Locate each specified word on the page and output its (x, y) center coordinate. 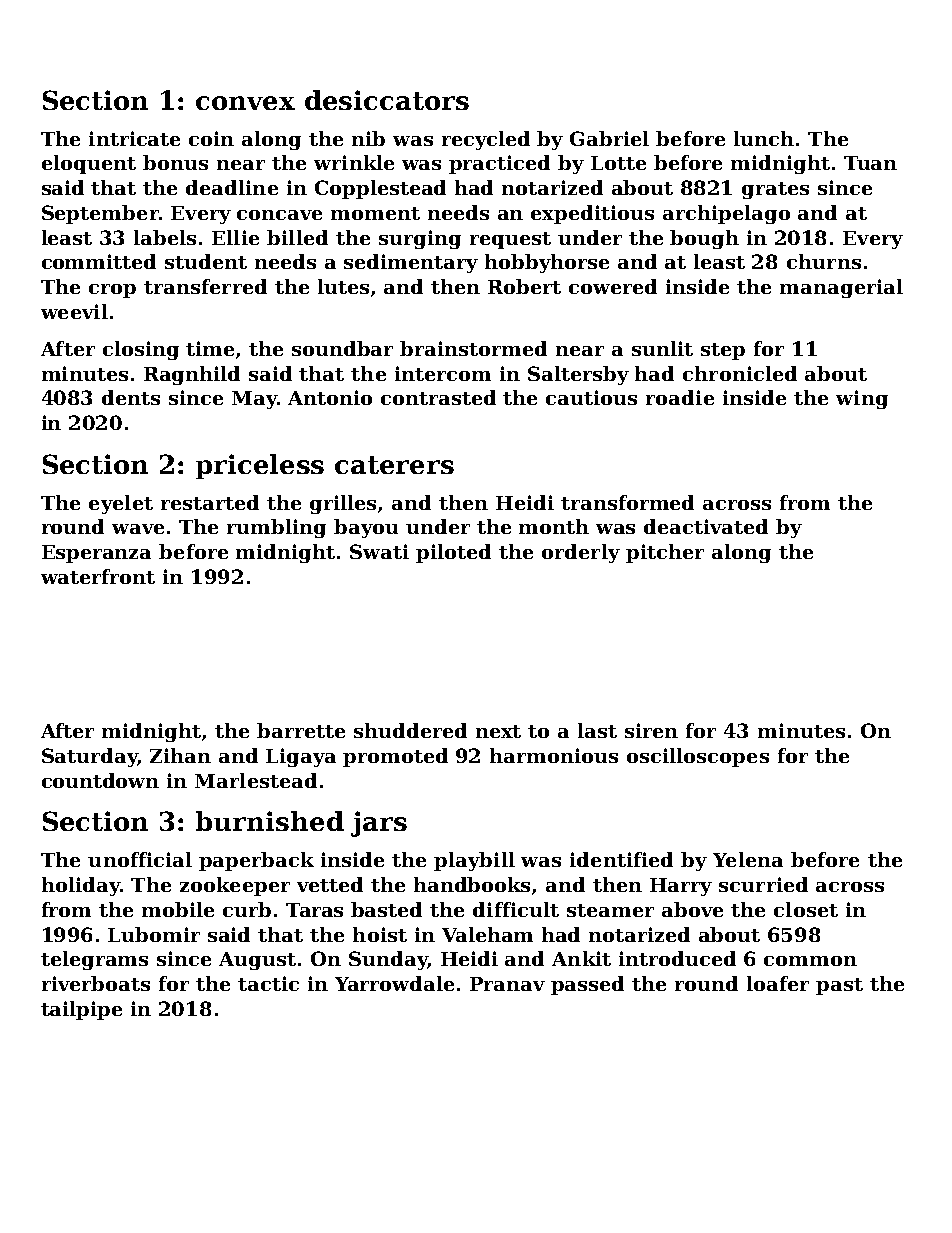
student (206, 261)
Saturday (90, 757)
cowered (613, 286)
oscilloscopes (698, 757)
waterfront (98, 576)
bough (704, 239)
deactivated (706, 526)
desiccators (387, 100)
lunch (764, 138)
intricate (134, 138)
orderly (581, 553)
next (498, 731)
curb (247, 909)
